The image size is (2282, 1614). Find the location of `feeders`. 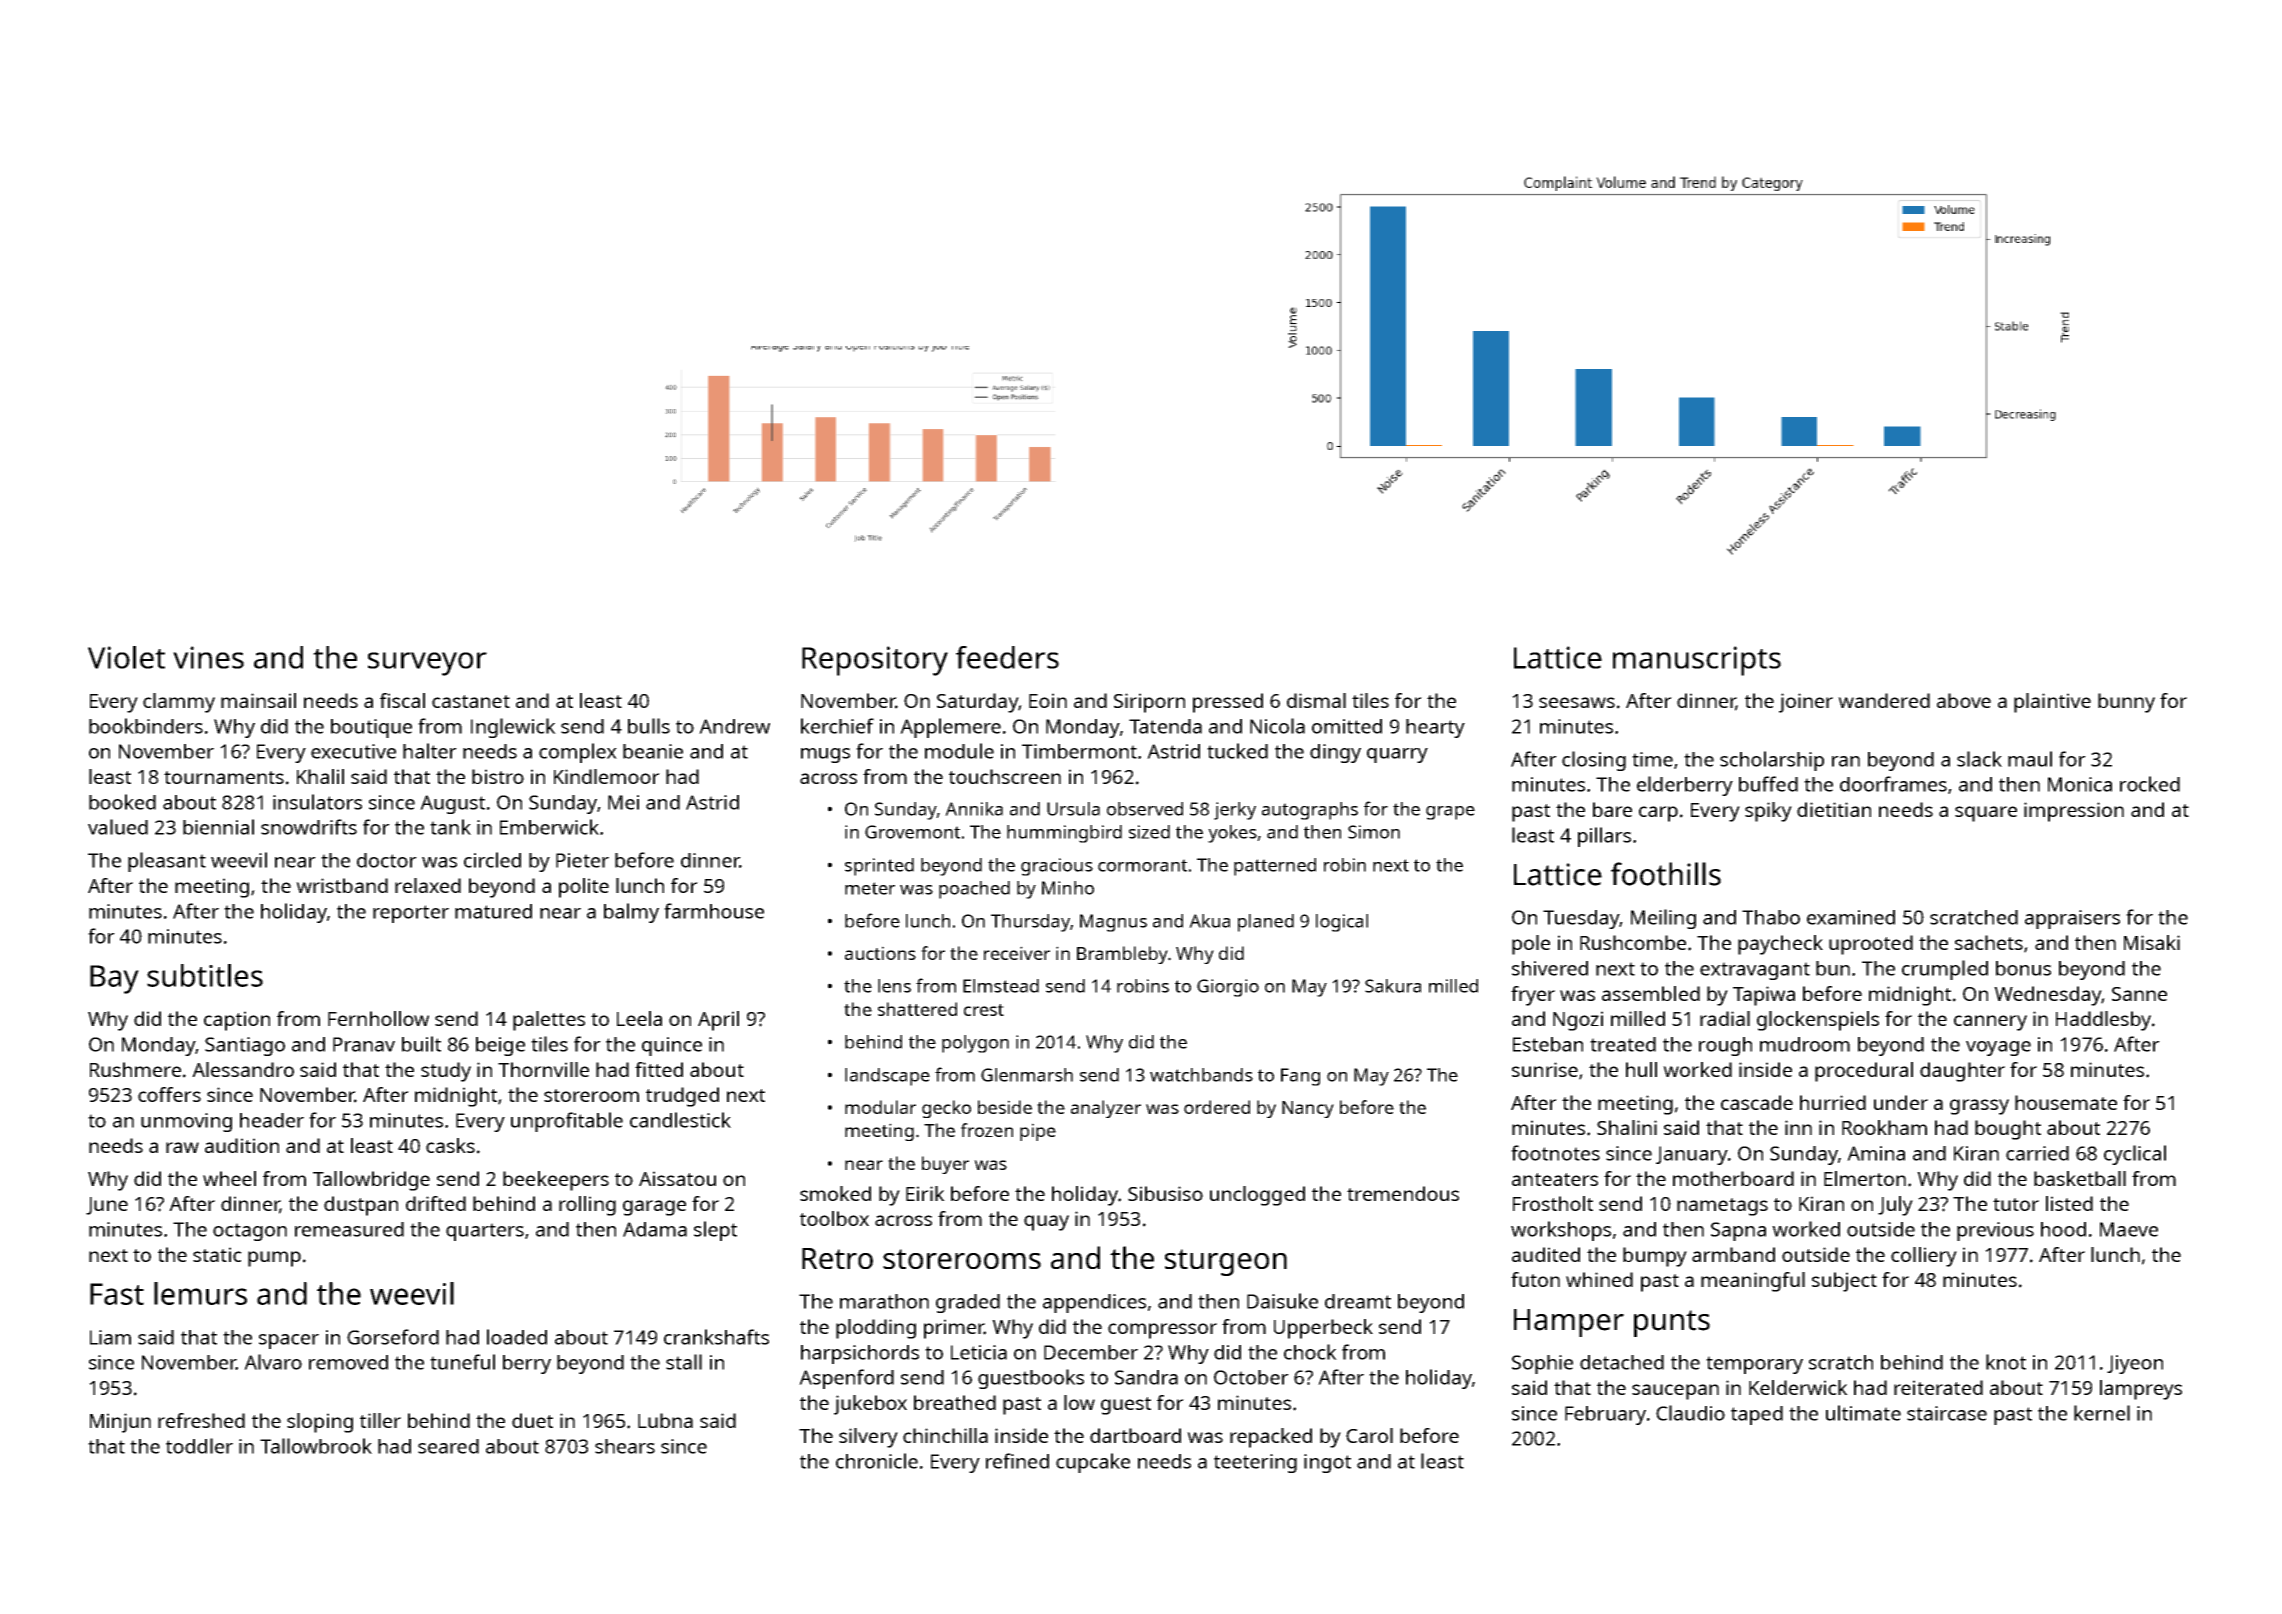

feeders is located at coordinates (1007, 657).
